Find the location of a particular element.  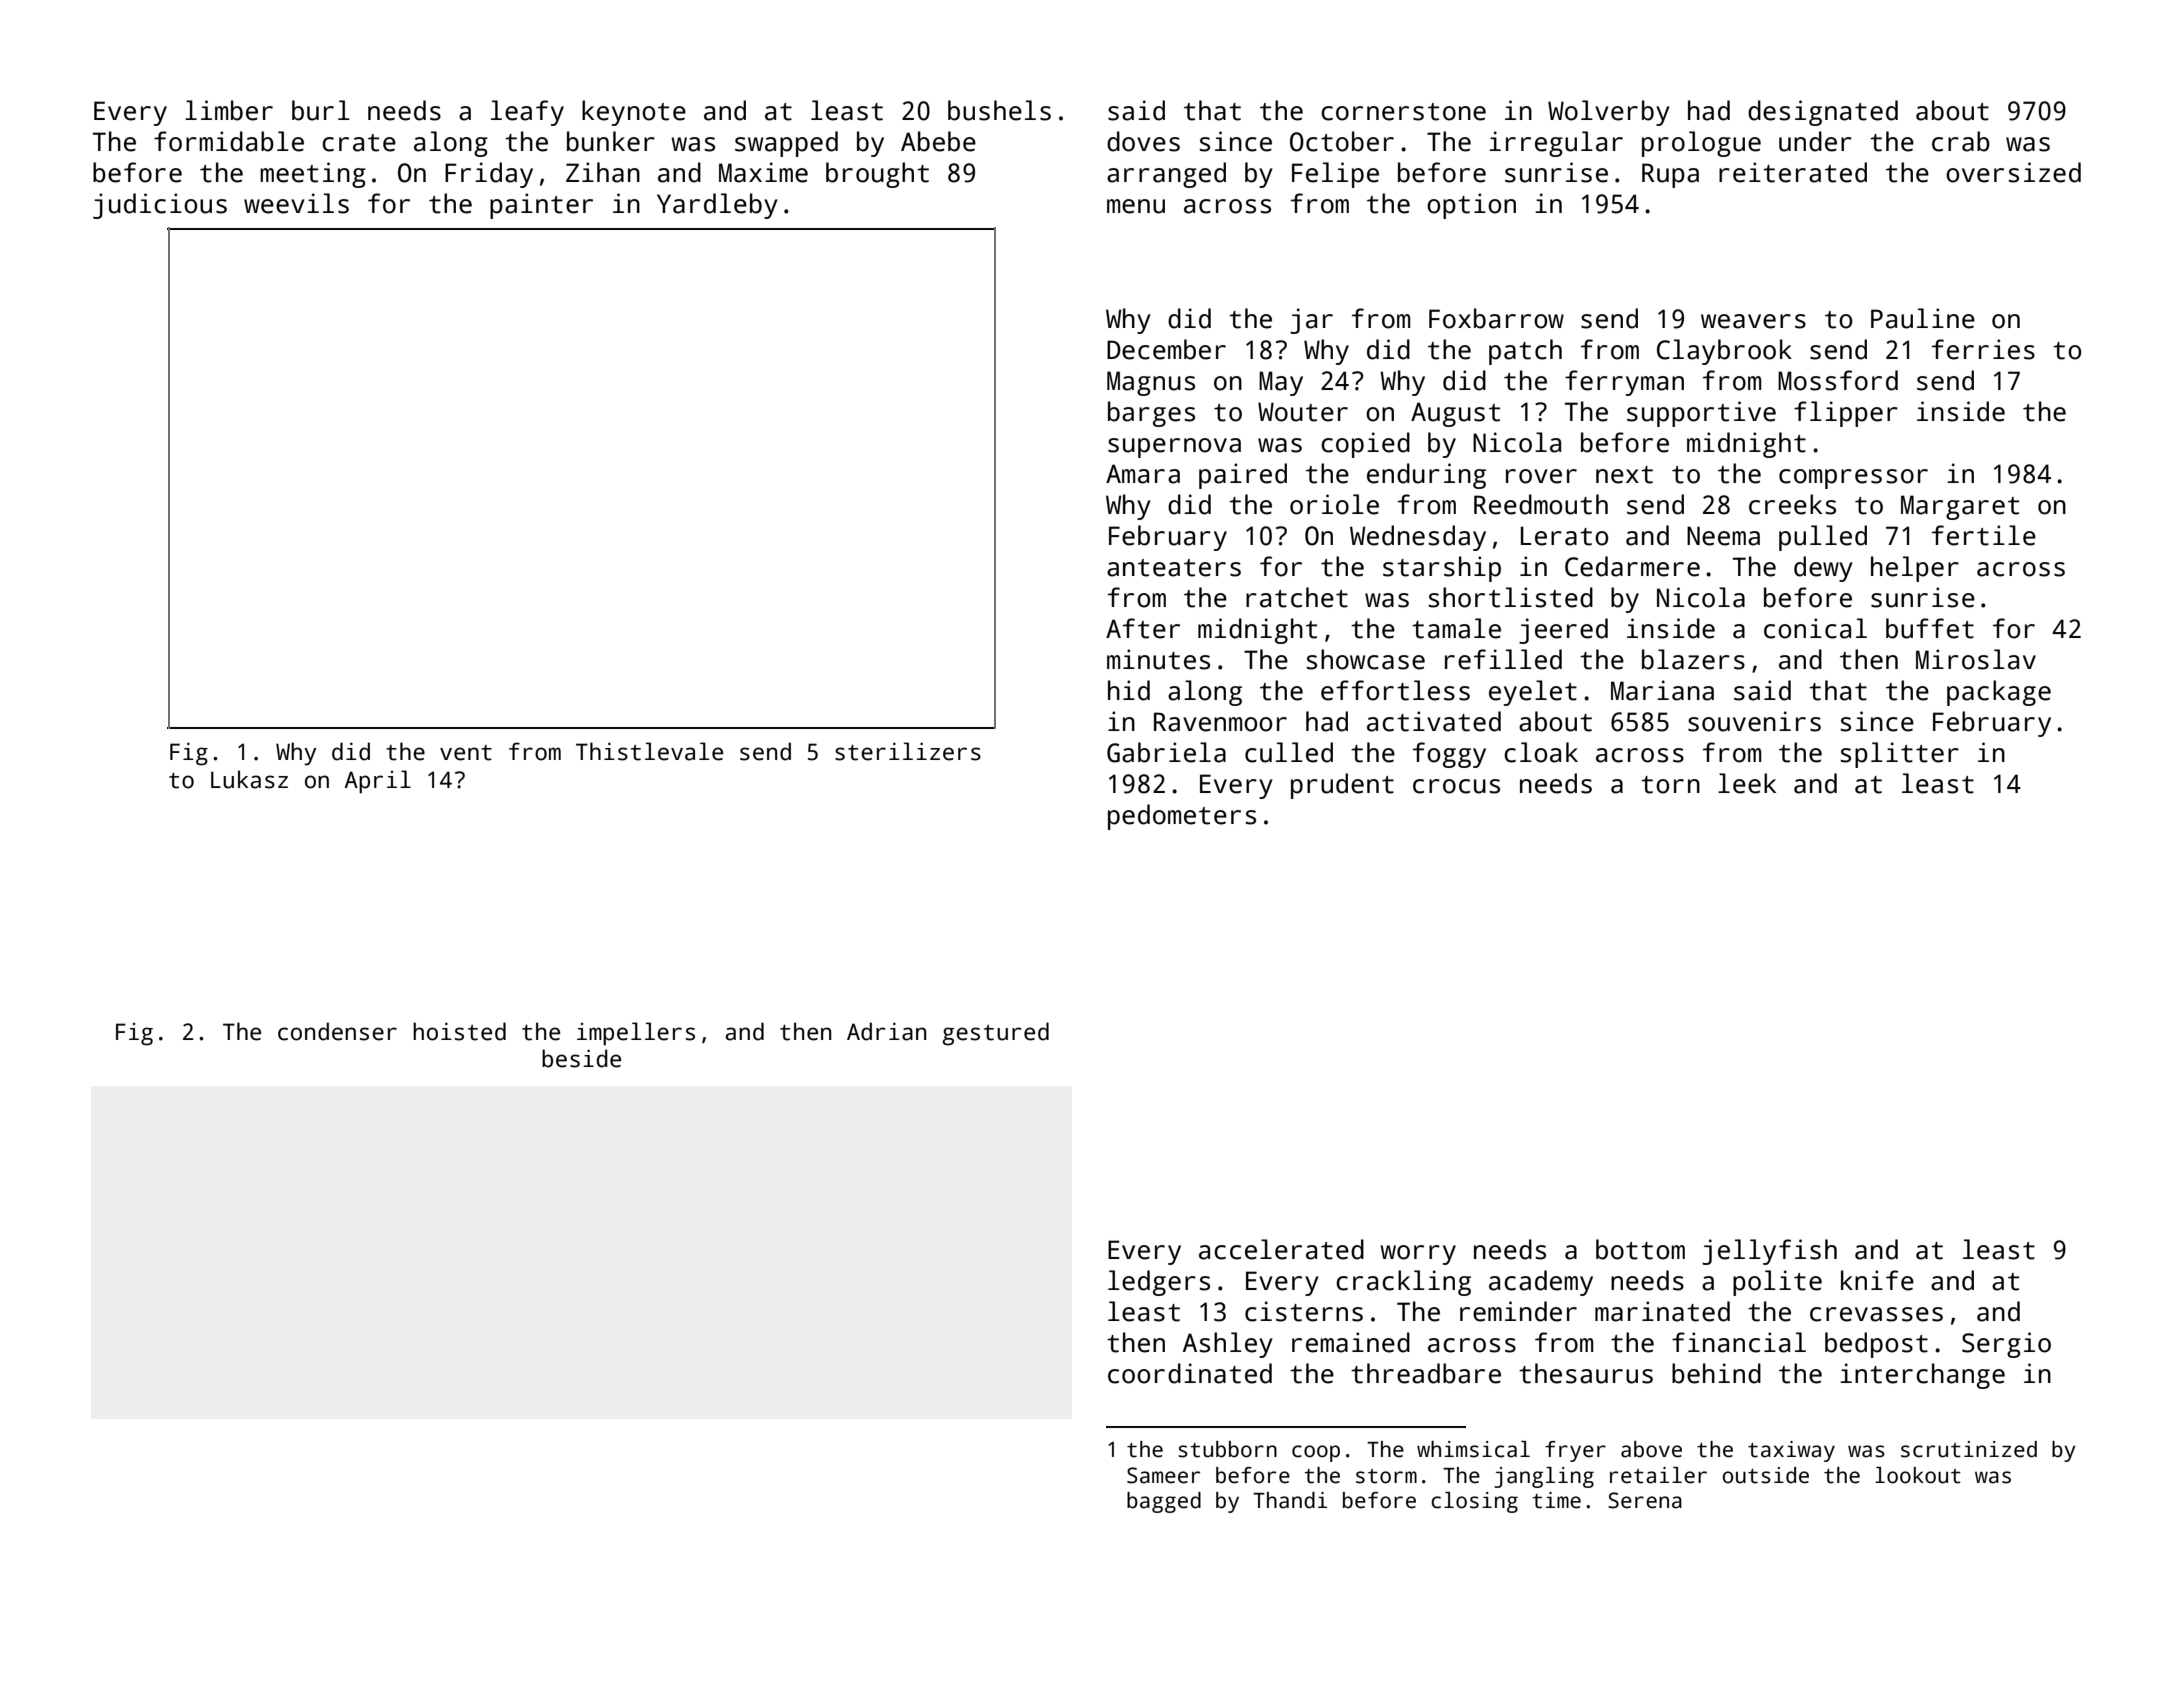

beside is located at coordinates (581, 1058).
